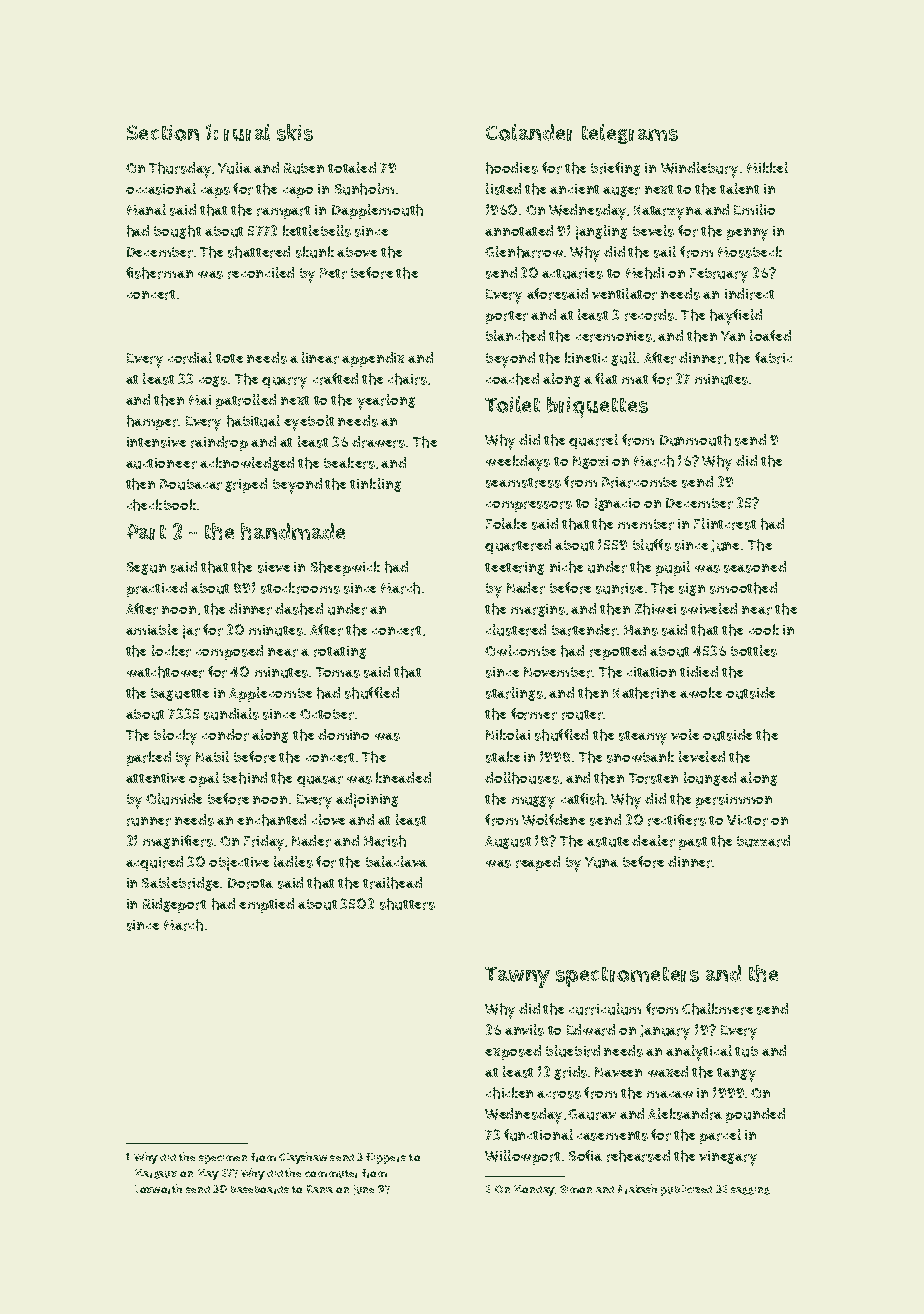 This screenshot has height=1314, width=924. I want to click on bottles, so click(754, 651).
